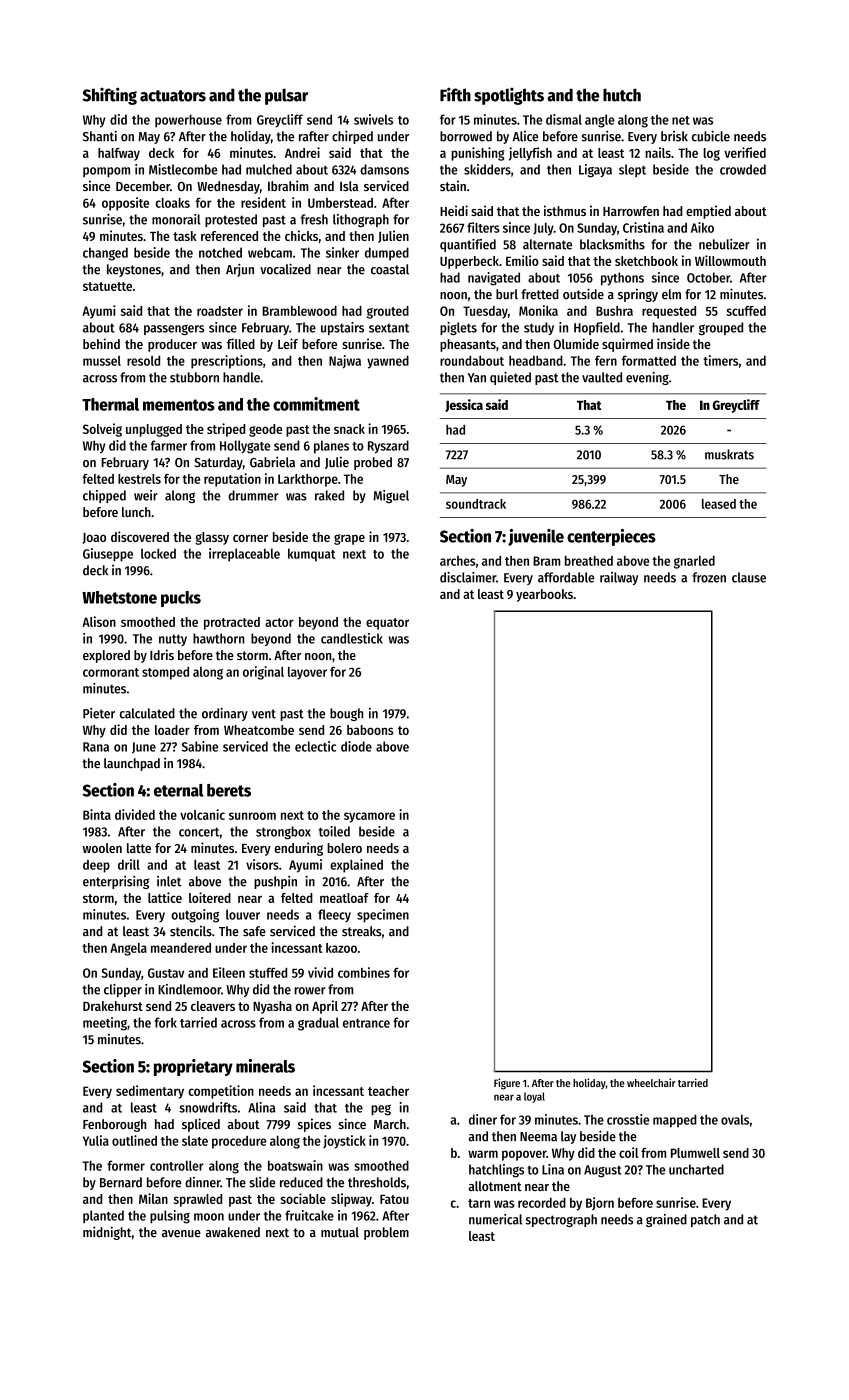 The image size is (849, 1400). Describe the element at coordinates (108, 555) in the image. I see `Giuseppe` at that location.
